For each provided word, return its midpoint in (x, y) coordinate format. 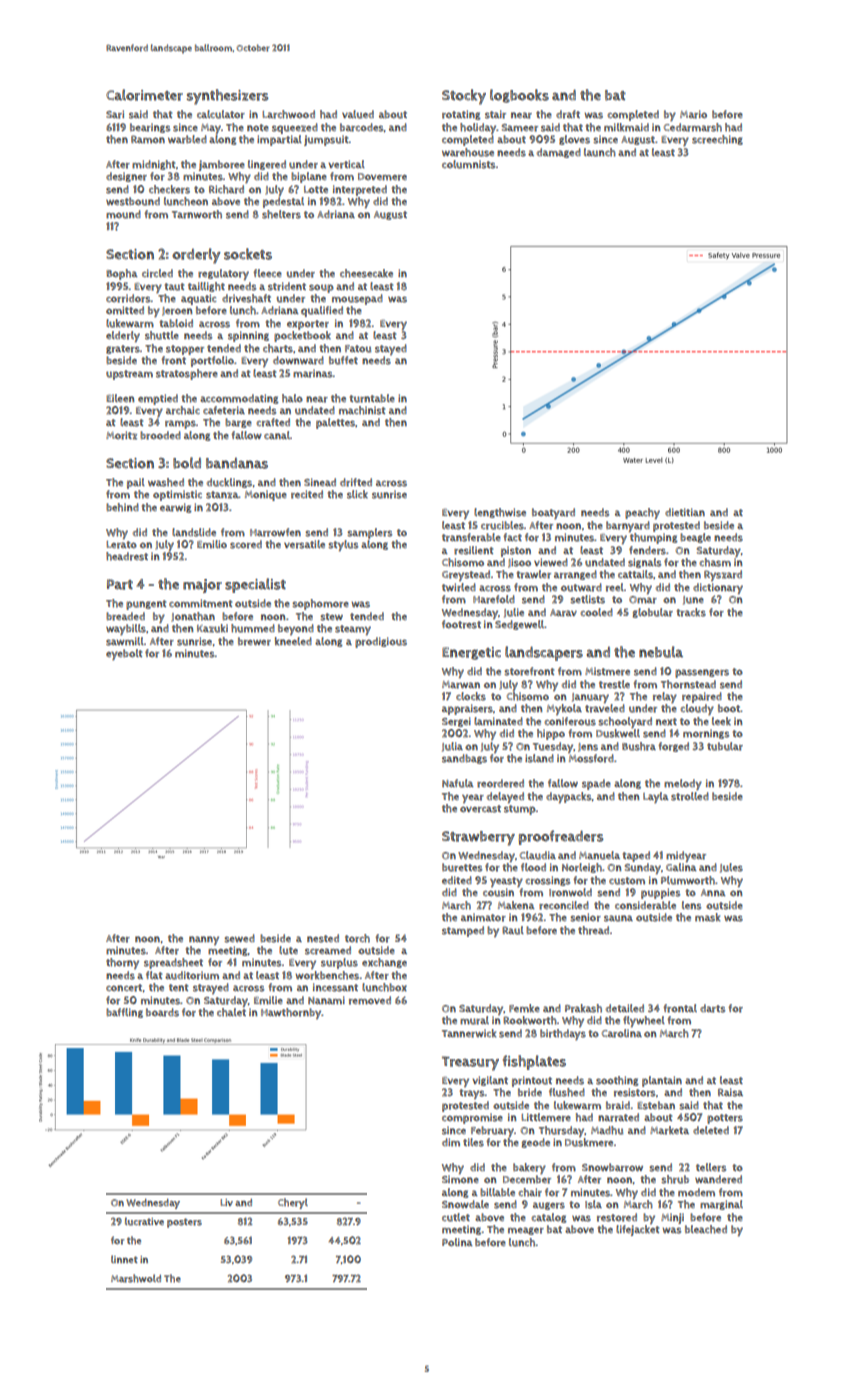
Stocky (464, 97)
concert (124, 988)
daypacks (569, 798)
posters (184, 1223)
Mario (693, 114)
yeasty (506, 882)
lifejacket (637, 1230)
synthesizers (228, 97)
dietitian (685, 512)
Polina (457, 1242)
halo (292, 398)
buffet (343, 360)
